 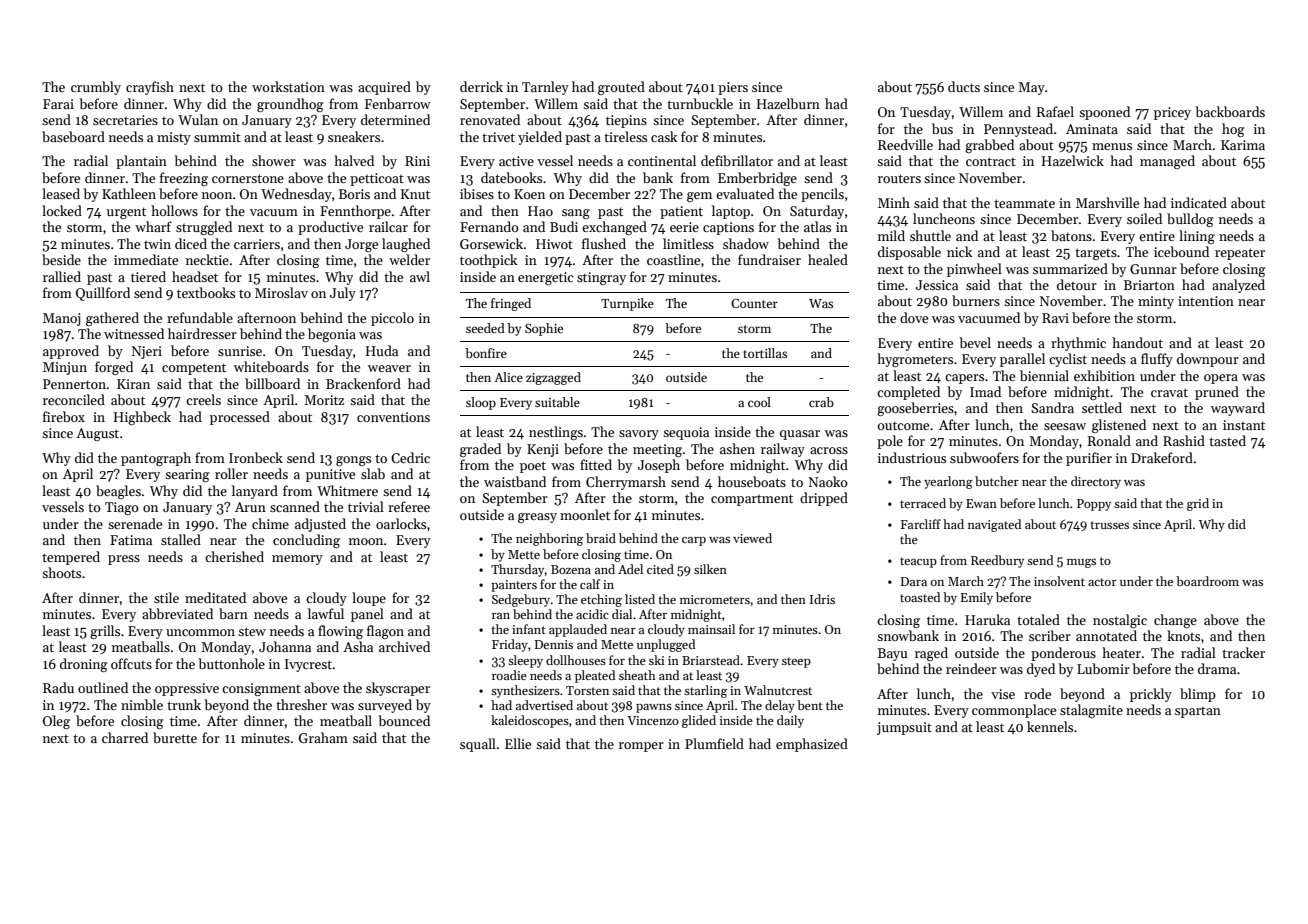 I want to click on flowing, so click(x=340, y=632).
